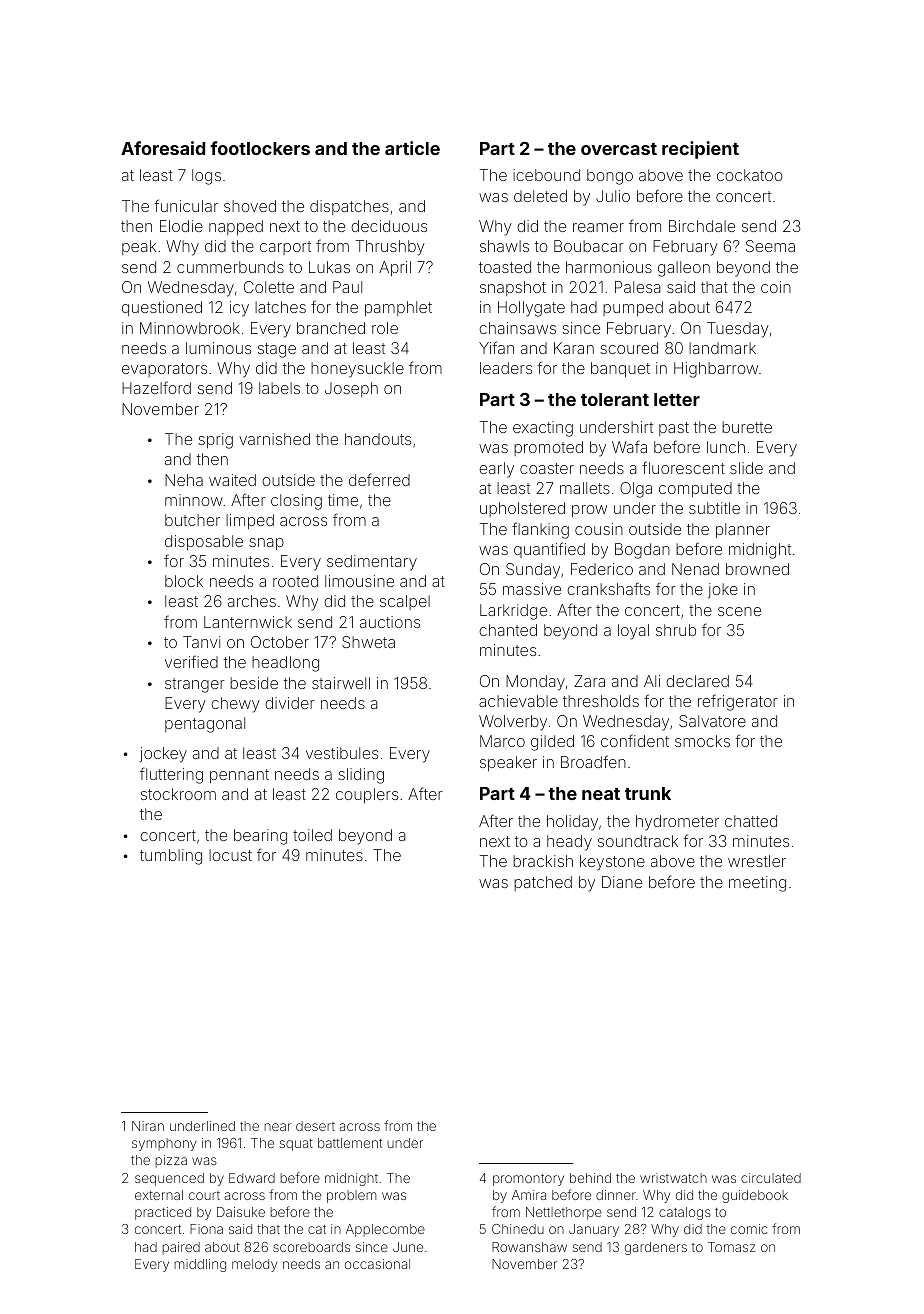 Image resolution: width=924 pixels, height=1314 pixels. What do you see at coordinates (260, 837) in the screenshot?
I see `bearing` at bounding box center [260, 837].
